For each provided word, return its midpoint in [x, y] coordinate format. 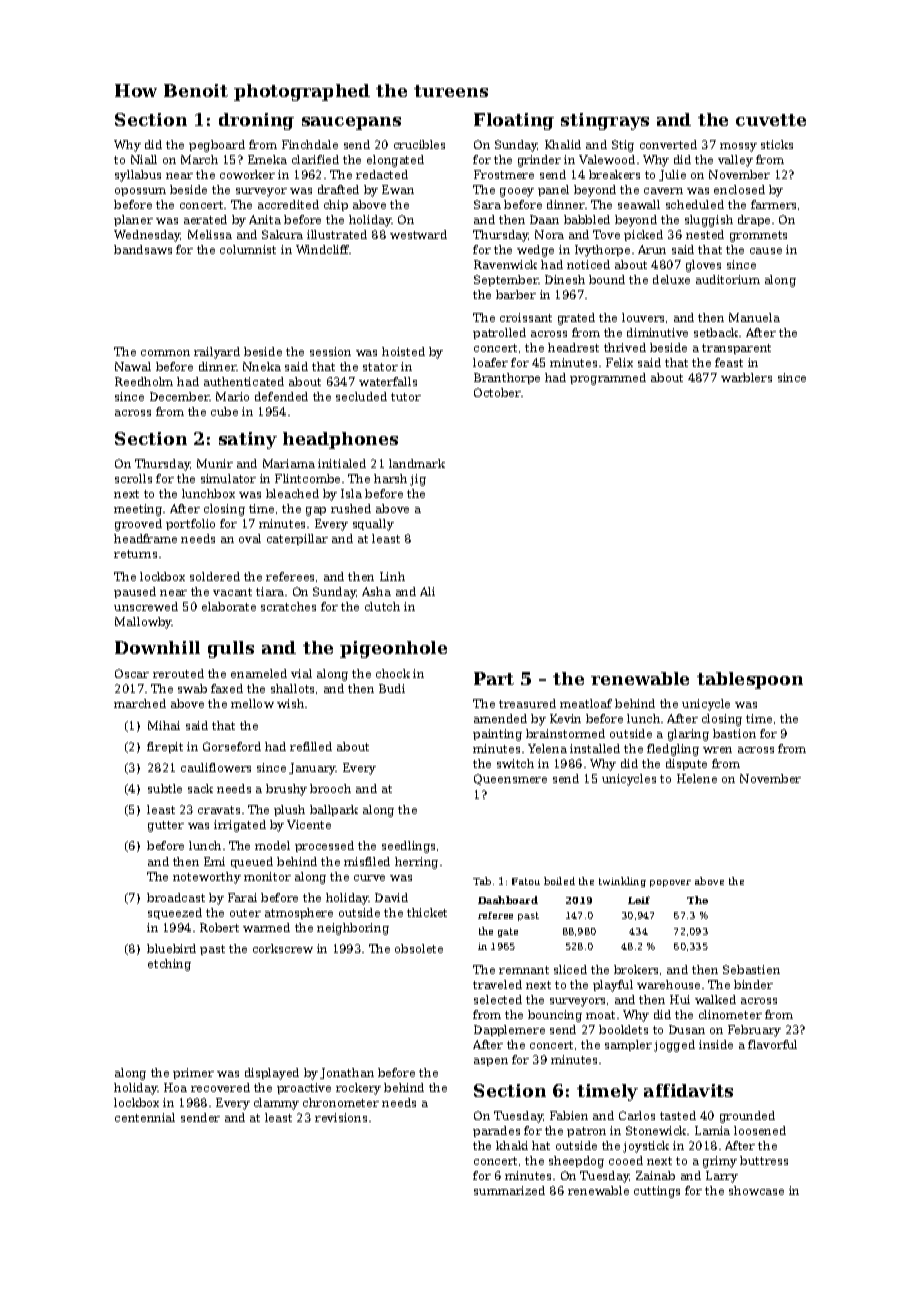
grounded [747, 1117]
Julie [672, 175]
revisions [341, 1117]
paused [135, 592]
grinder [539, 161]
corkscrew [283, 948]
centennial [145, 1117]
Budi [392, 688]
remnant [524, 970]
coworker [247, 174]
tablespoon [750, 680]
